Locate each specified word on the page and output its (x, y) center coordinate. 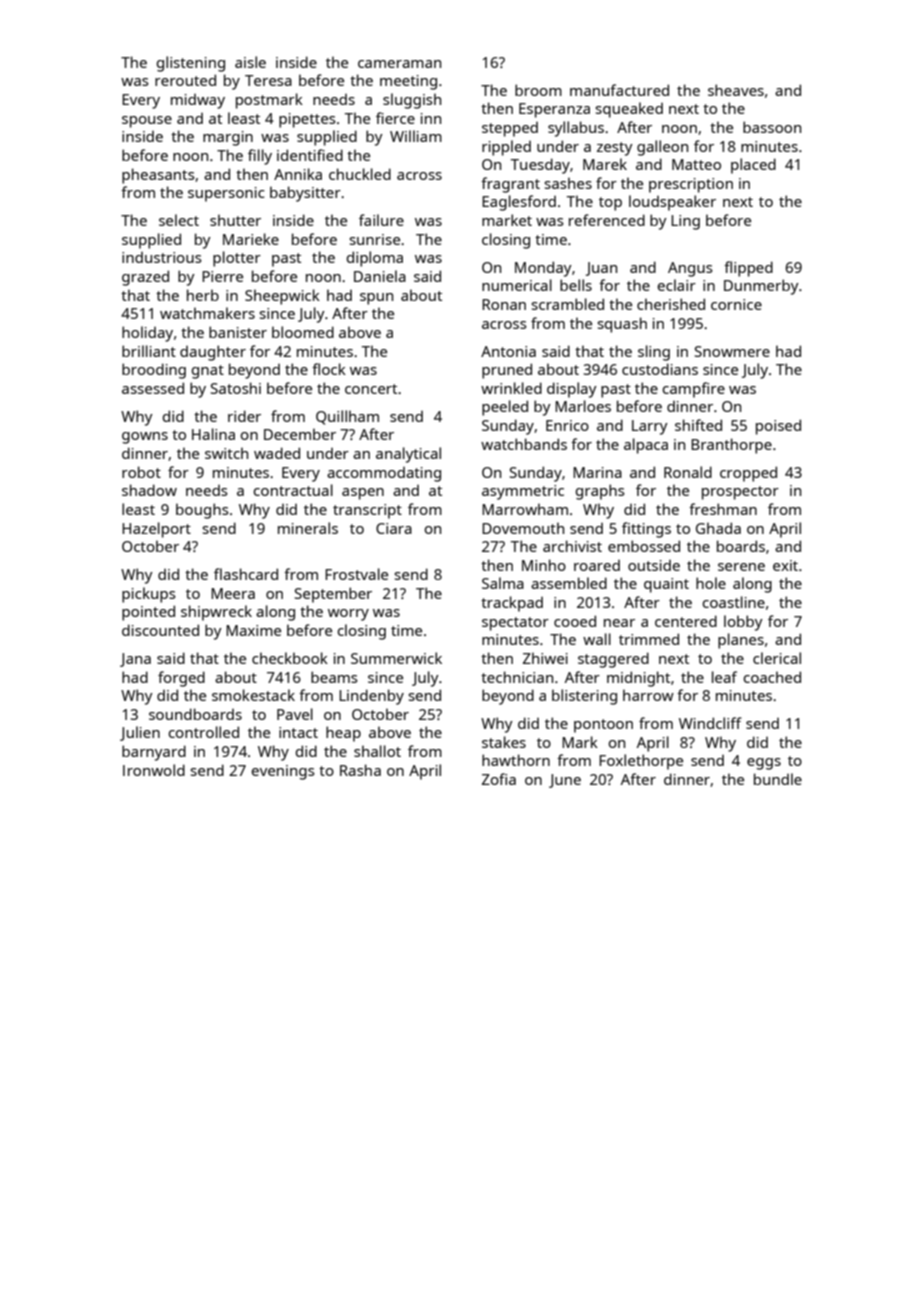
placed (753, 166)
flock (329, 369)
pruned (507, 371)
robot (141, 472)
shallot (377, 751)
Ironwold (154, 770)
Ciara (394, 528)
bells (576, 285)
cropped (748, 474)
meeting (408, 82)
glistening (191, 64)
